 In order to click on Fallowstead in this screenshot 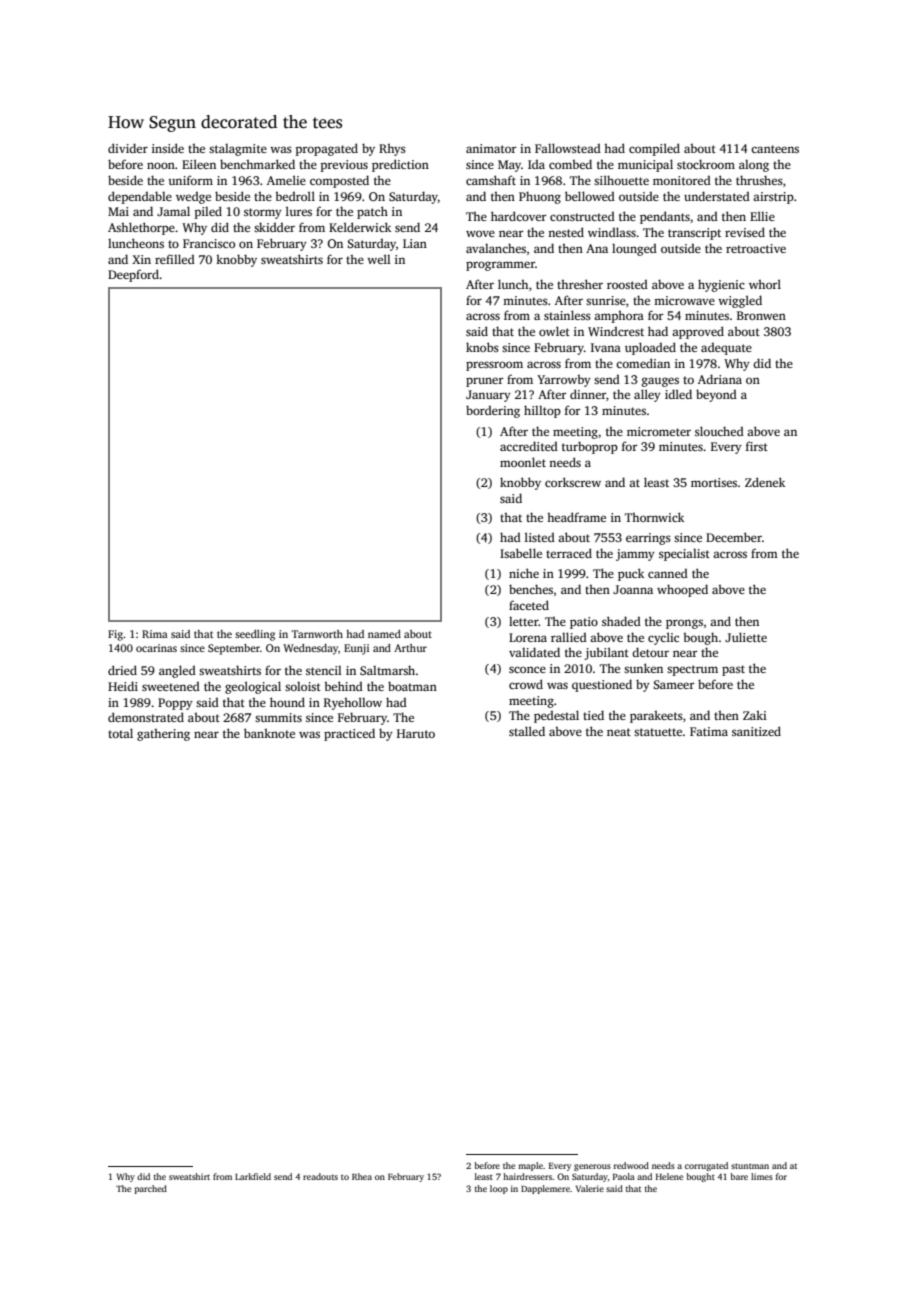, I will do `click(568, 148)`.
